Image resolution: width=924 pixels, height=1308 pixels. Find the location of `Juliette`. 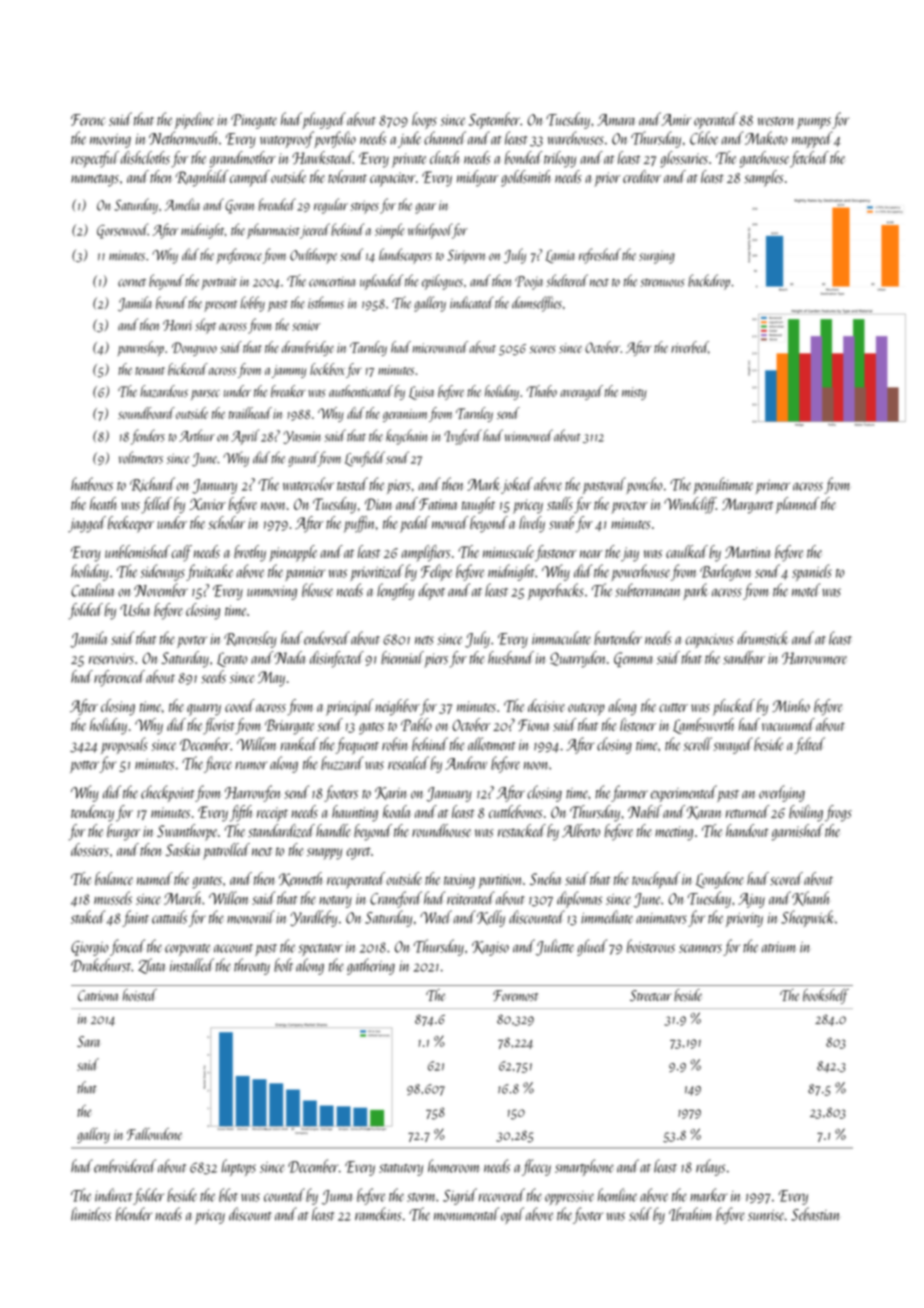

Juliette is located at coordinates (555, 947).
